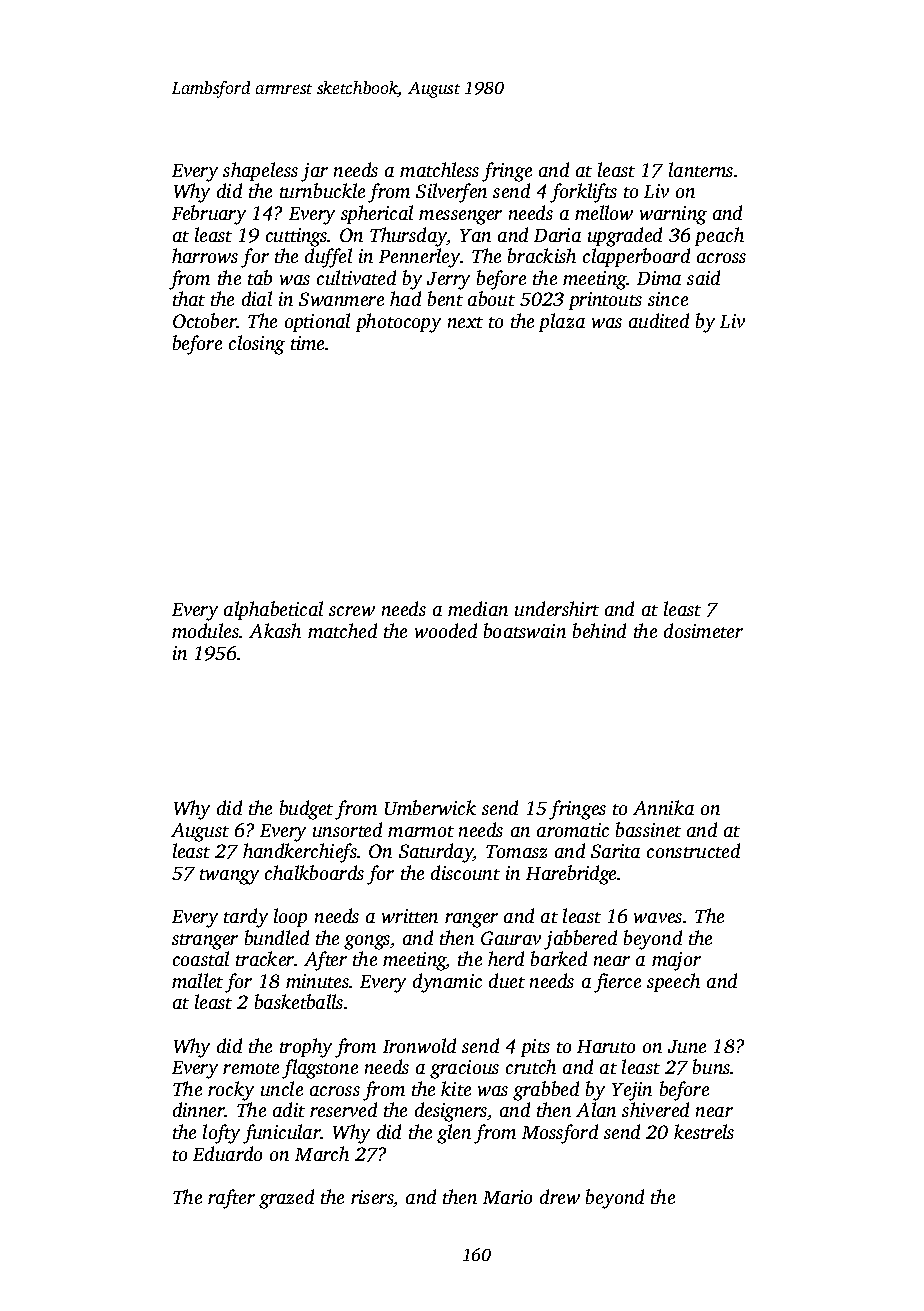 The width and height of the page is (924, 1311). Describe the element at coordinates (615, 851) in the page. I see `Sarita` at that location.
